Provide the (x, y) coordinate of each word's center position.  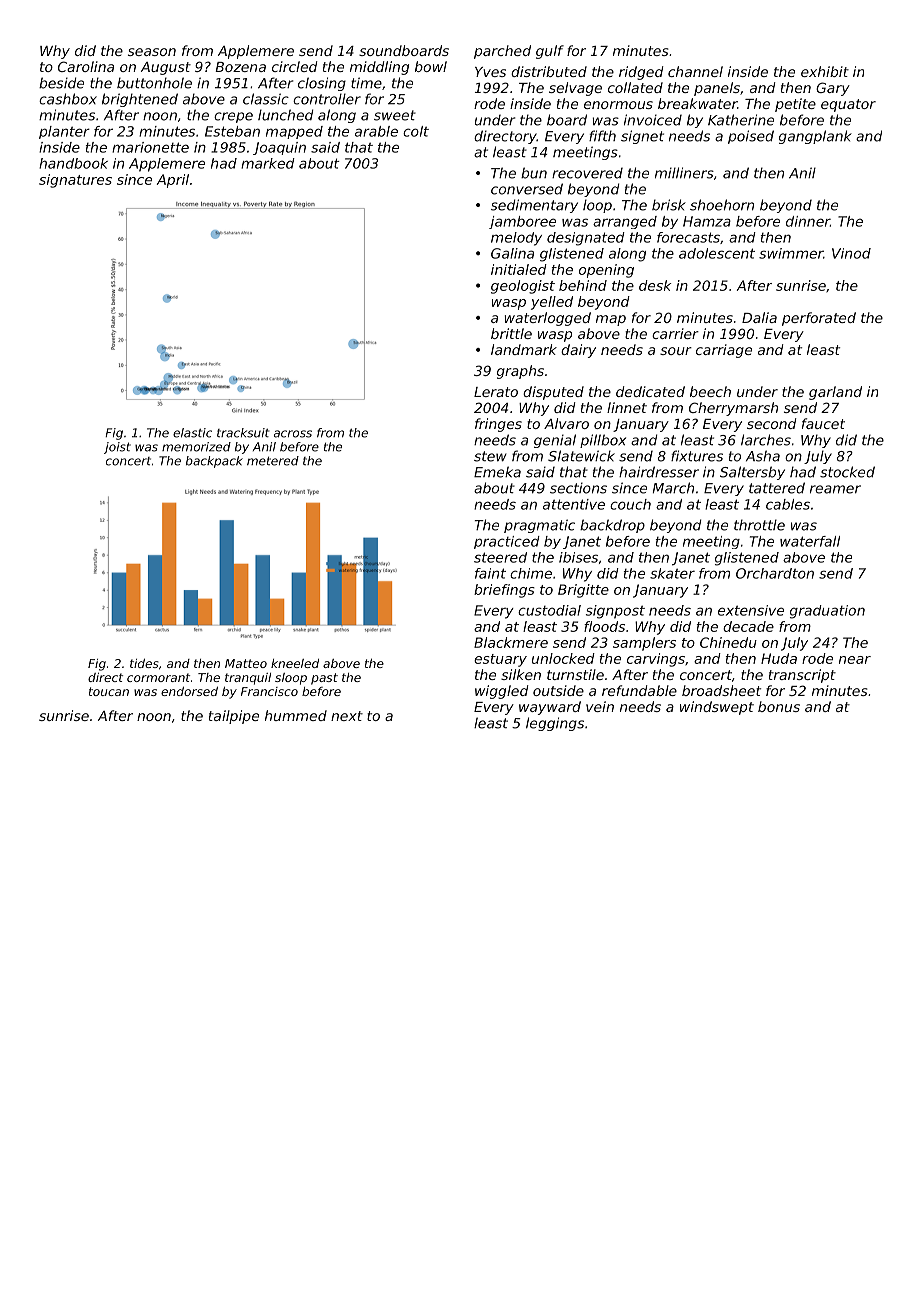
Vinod (851, 253)
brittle (511, 333)
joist (117, 448)
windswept (717, 708)
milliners (684, 173)
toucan (109, 691)
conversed (527, 189)
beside (61, 83)
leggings (555, 724)
